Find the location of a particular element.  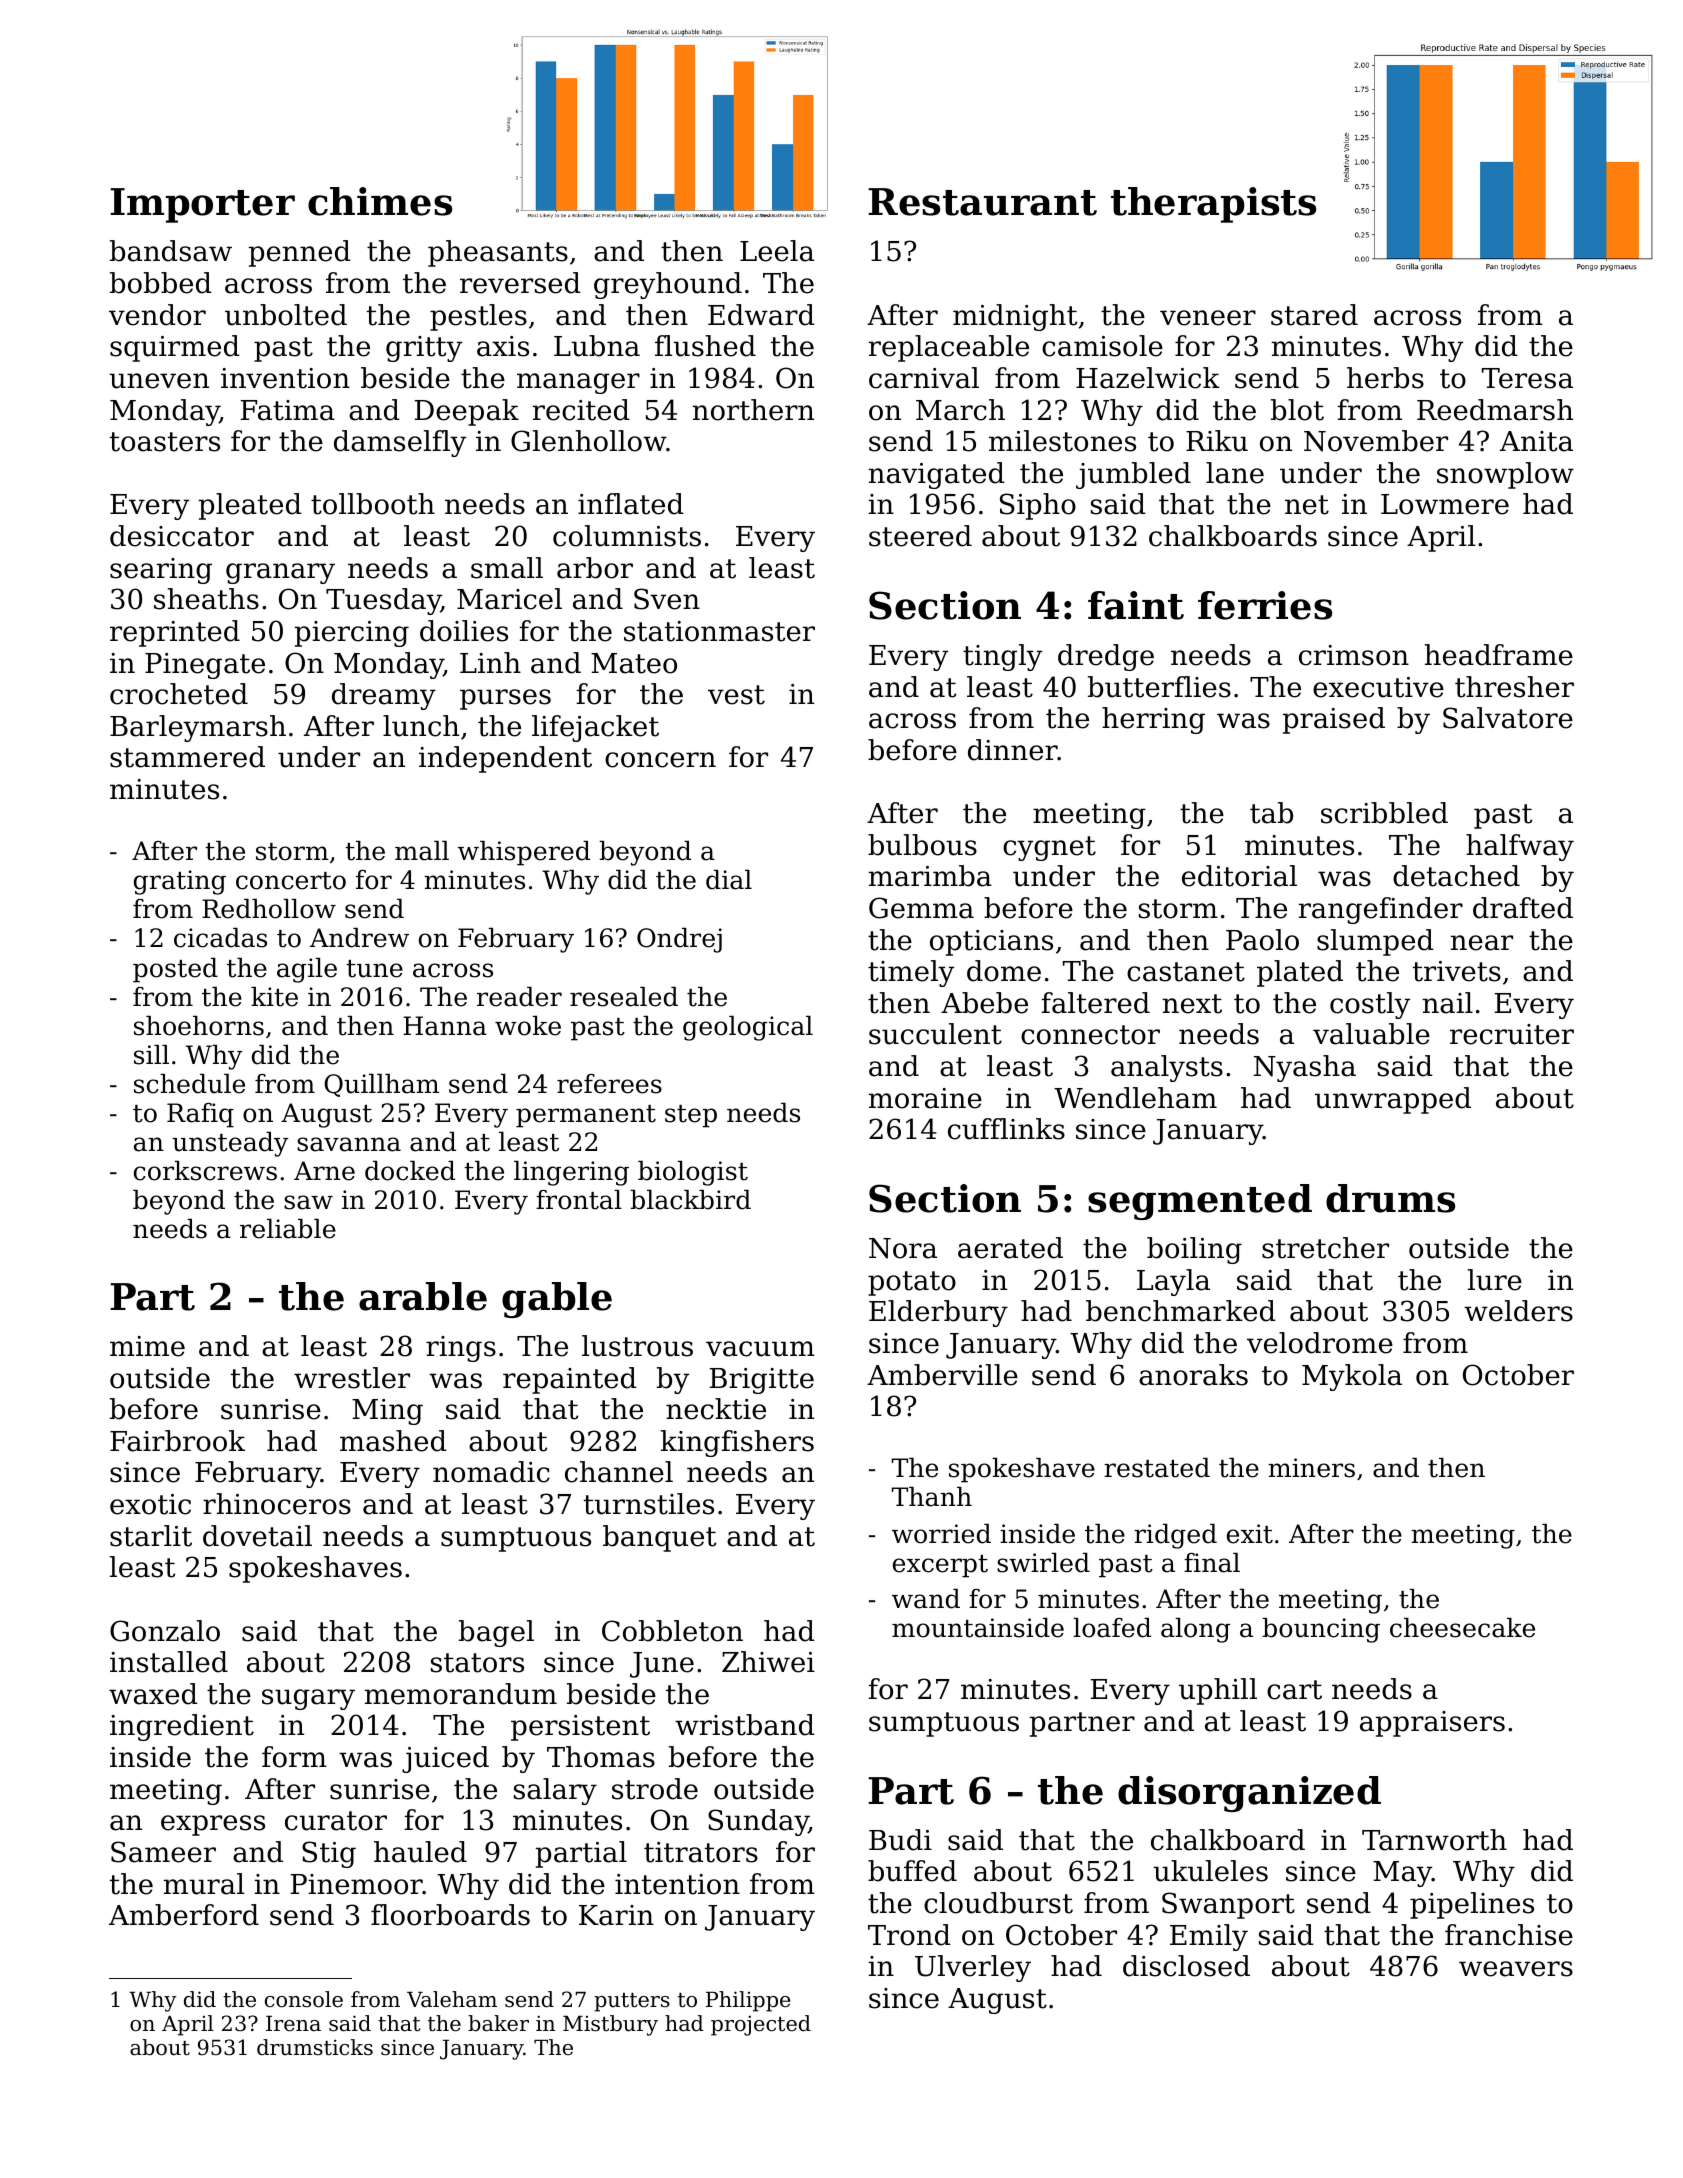

Riku is located at coordinates (1217, 441).
